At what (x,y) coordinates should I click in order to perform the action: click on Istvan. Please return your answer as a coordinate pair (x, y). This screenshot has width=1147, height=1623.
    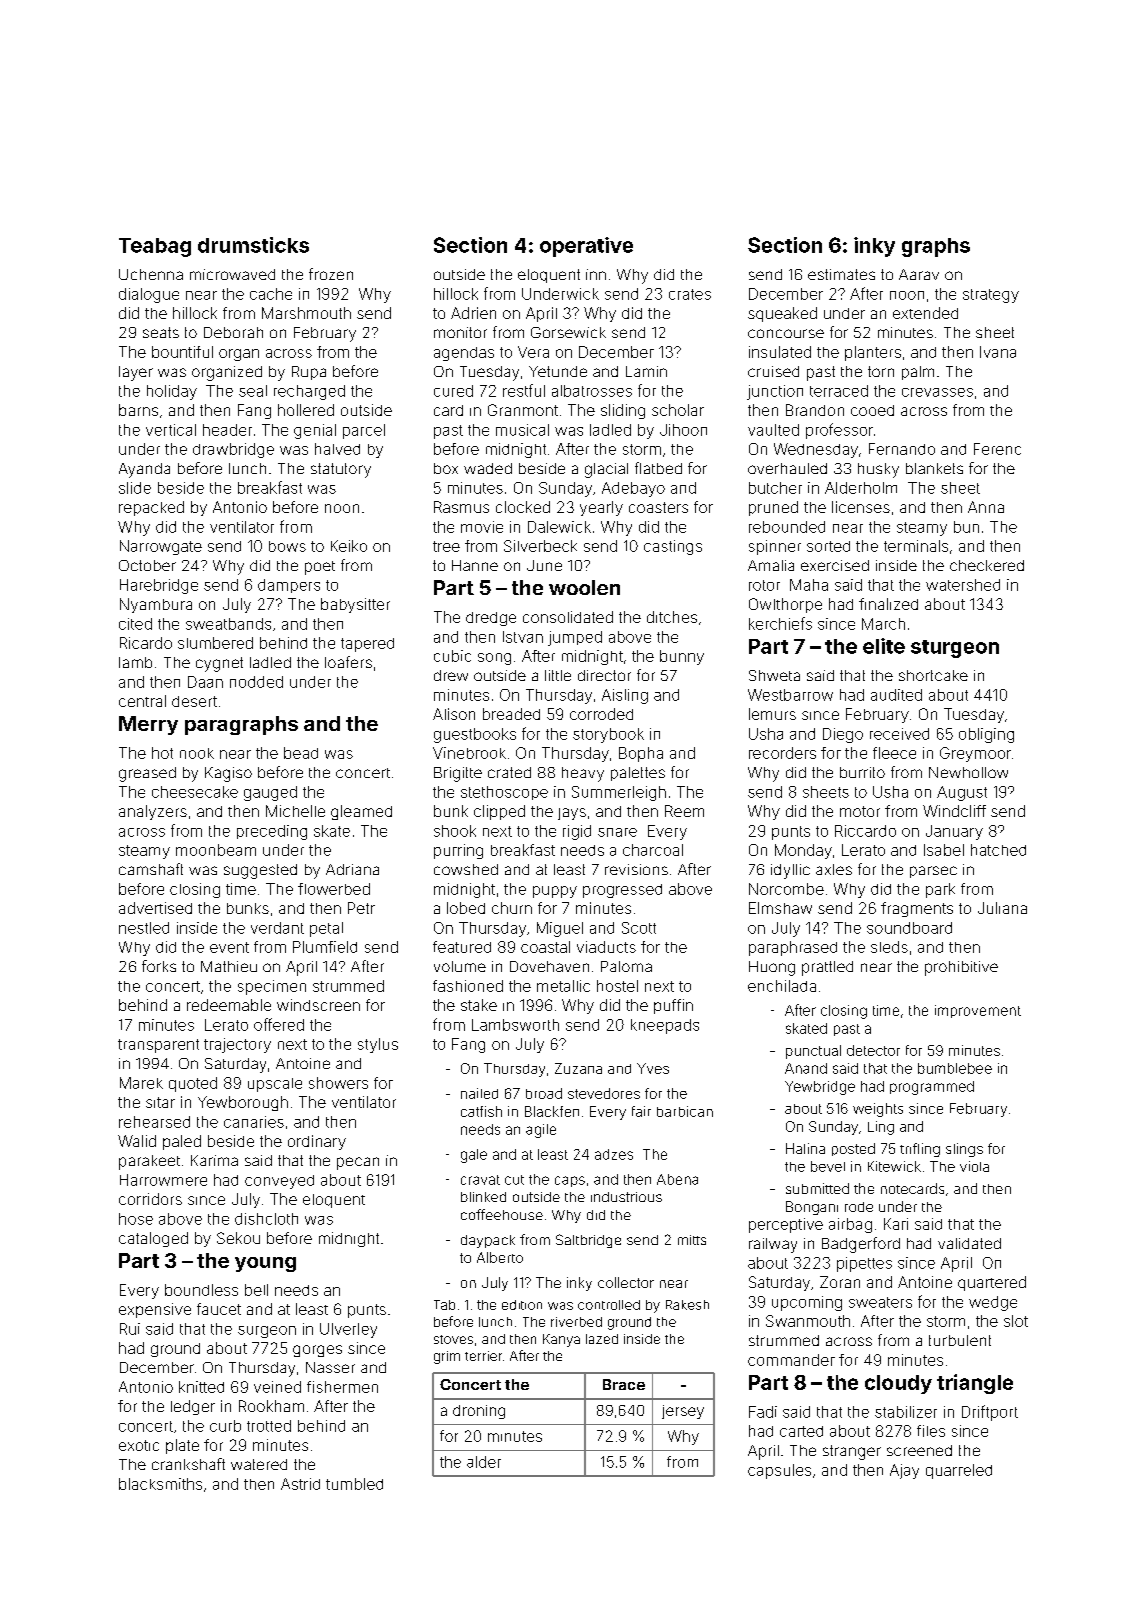
    Looking at the image, I should click on (523, 637).
